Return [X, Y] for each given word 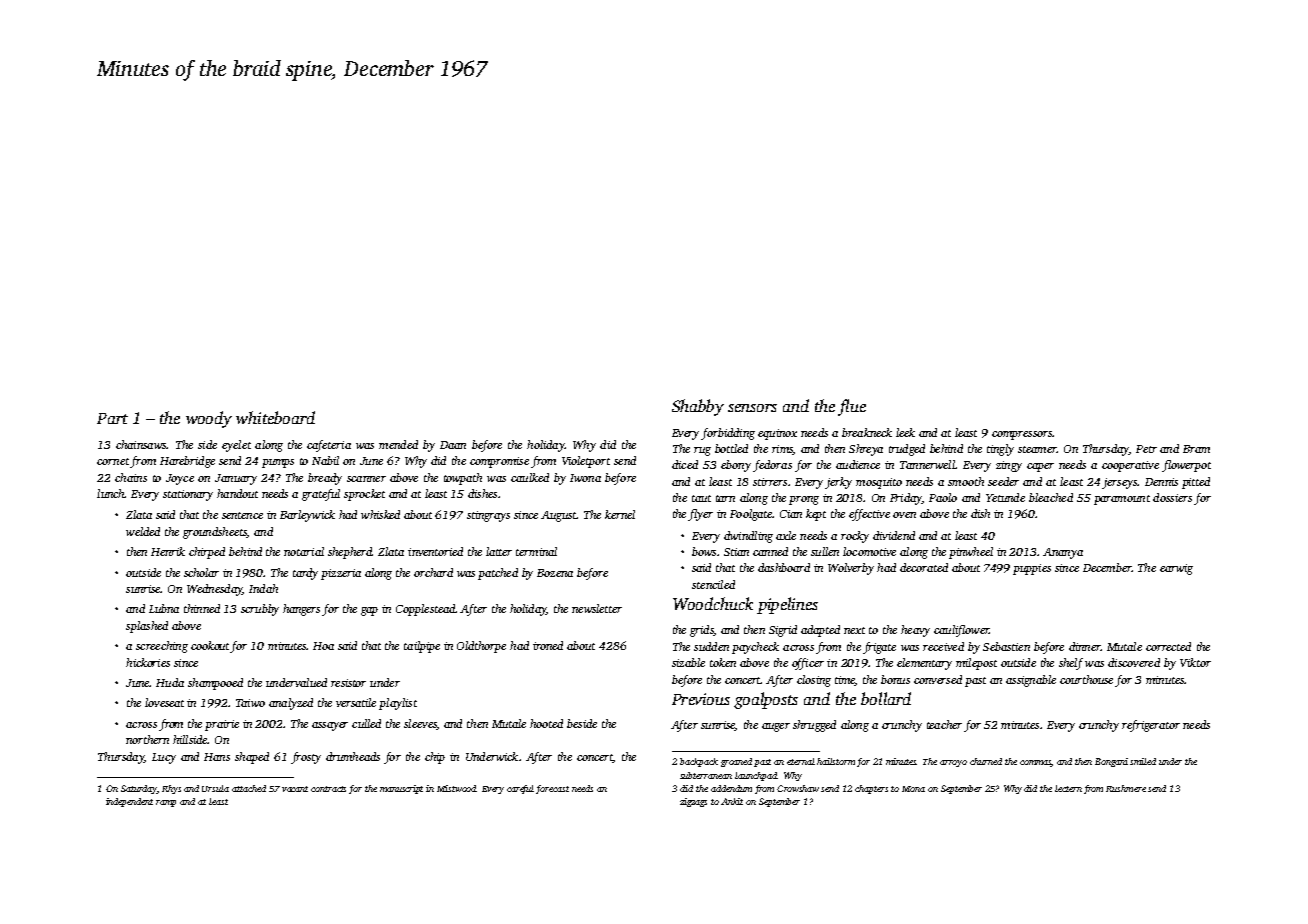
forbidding [728, 434]
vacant [295, 789]
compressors [1022, 435]
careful [520, 789]
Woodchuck [713, 603]
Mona [913, 789]
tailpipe [422, 647]
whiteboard [275, 417]
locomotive [869, 551]
